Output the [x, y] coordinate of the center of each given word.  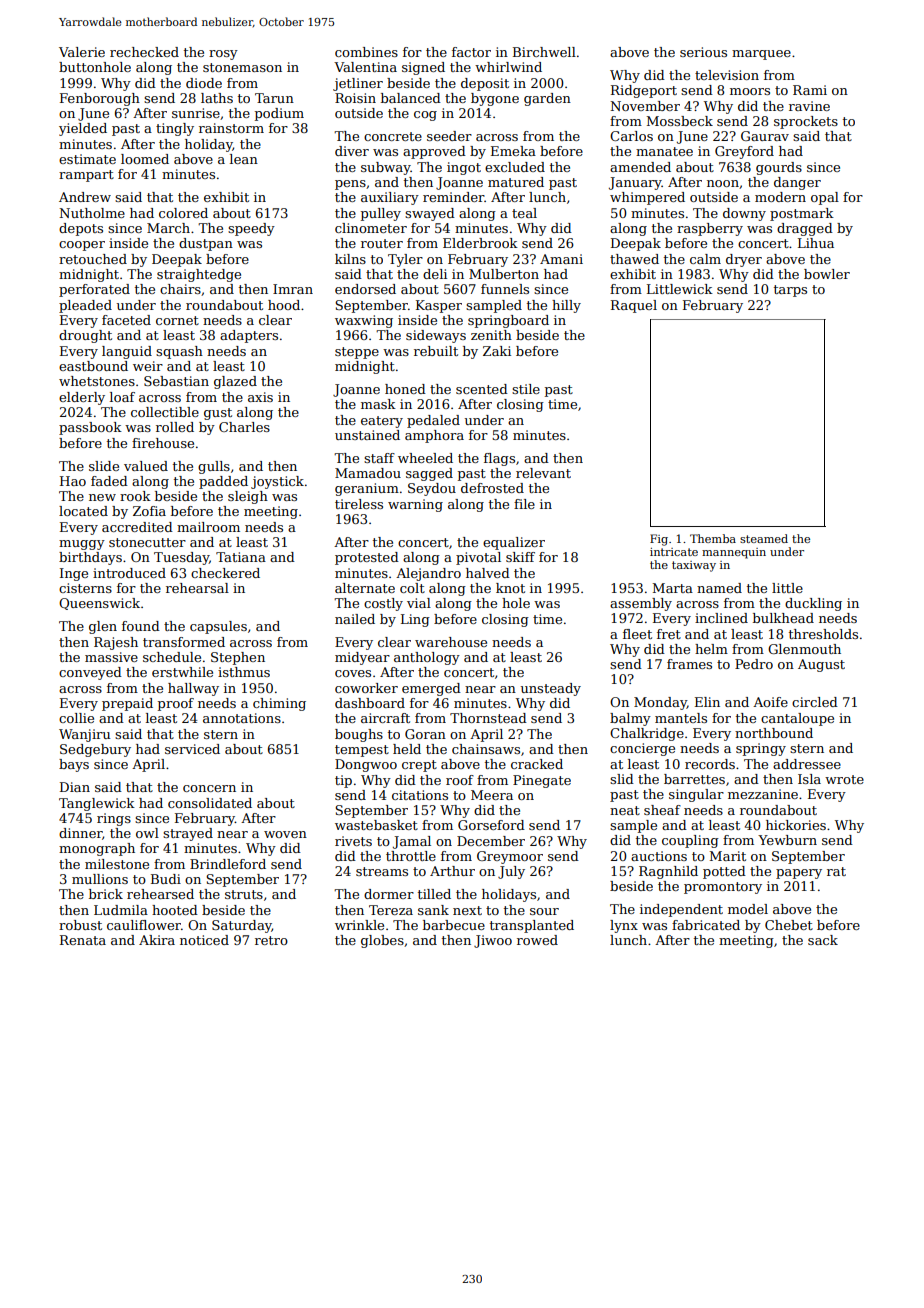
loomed [145, 159]
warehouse [451, 642]
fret [669, 634]
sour [544, 911]
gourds [779, 168]
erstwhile [182, 672]
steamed [764, 538]
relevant [543, 473]
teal [524, 213]
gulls [214, 467]
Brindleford [228, 864]
